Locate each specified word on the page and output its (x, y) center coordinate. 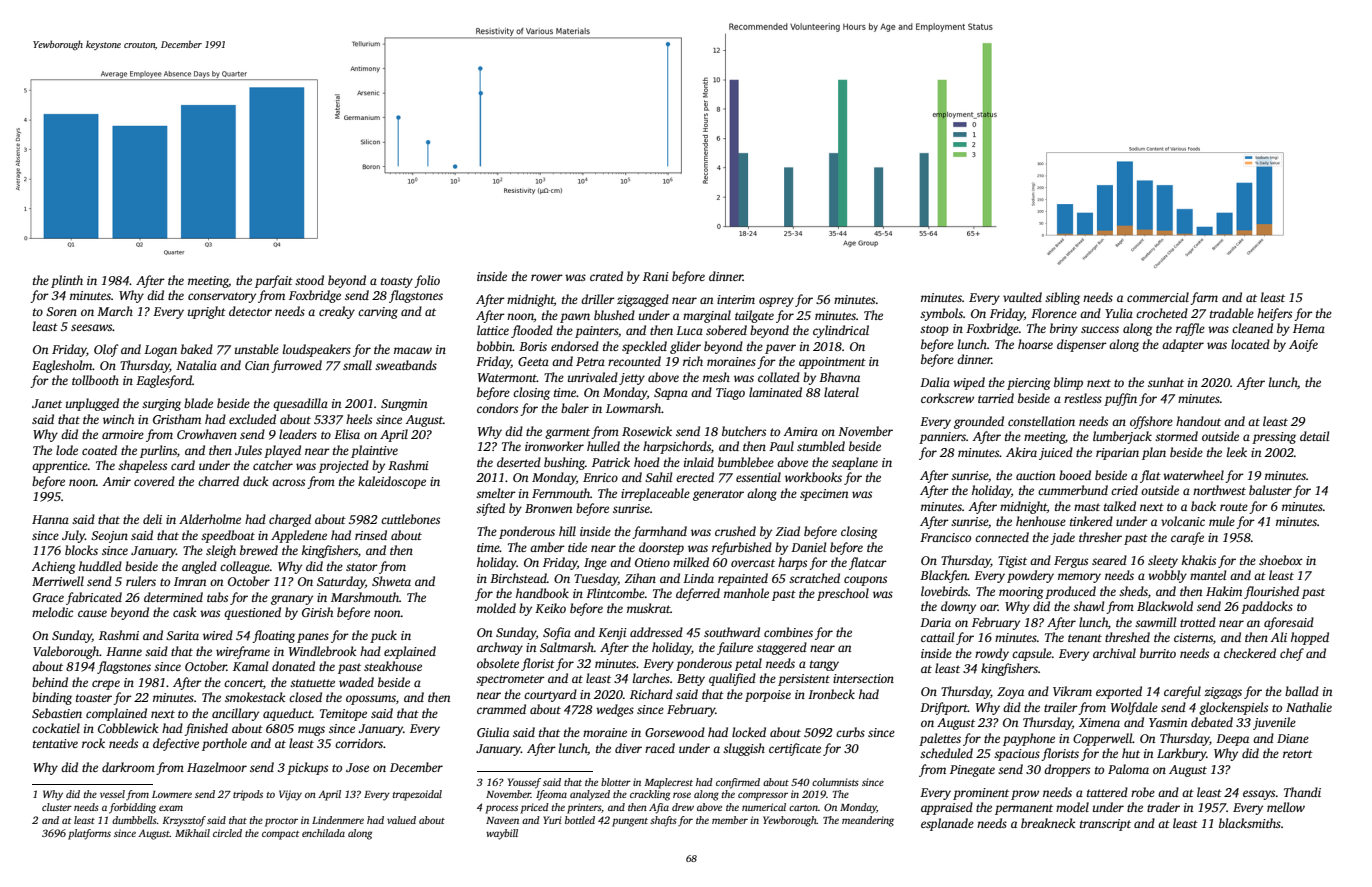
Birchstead (518, 578)
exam (171, 808)
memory (1079, 578)
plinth (67, 281)
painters (596, 332)
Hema (1309, 328)
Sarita (182, 635)
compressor (763, 796)
